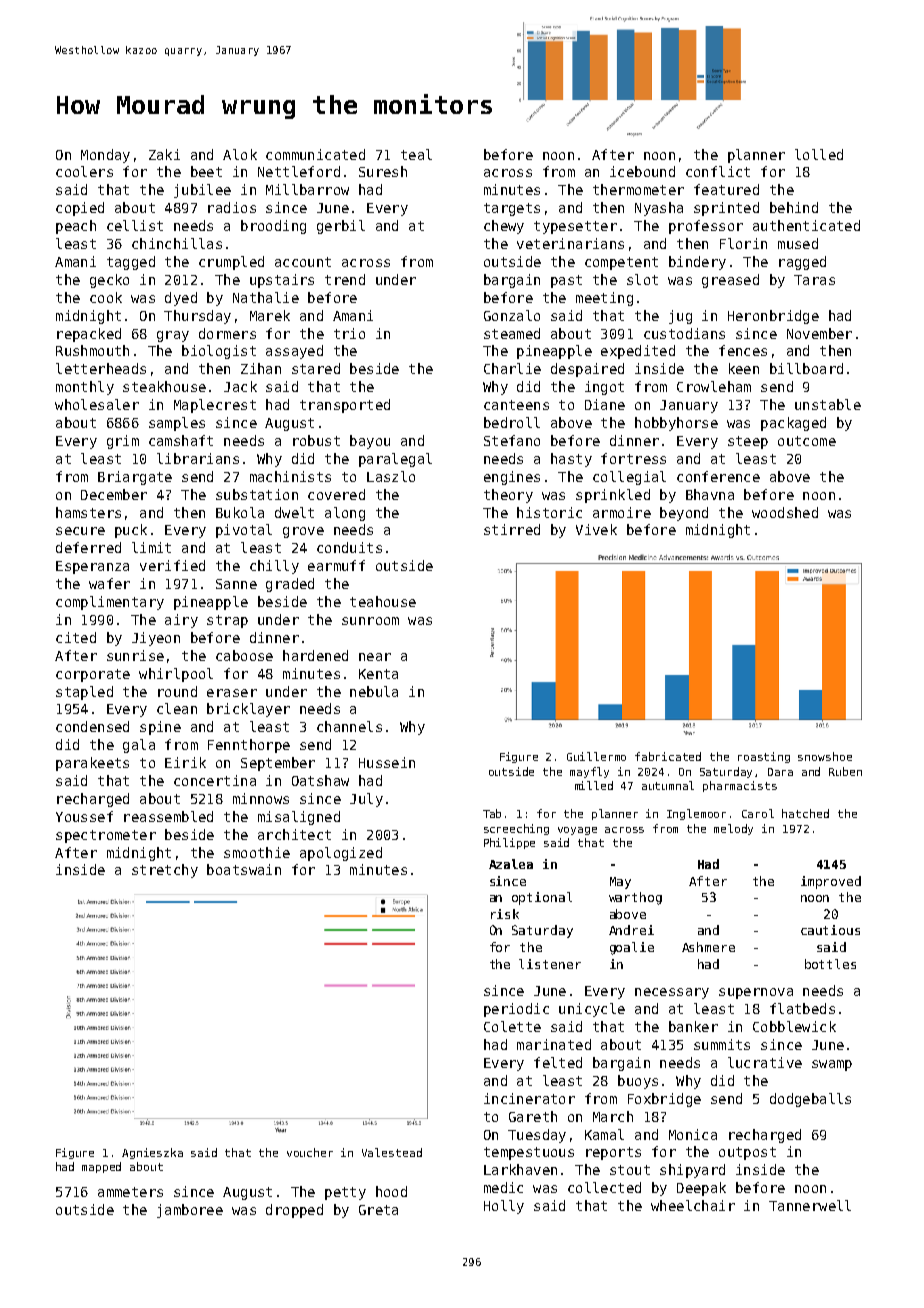 The image size is (924, 1308). I want to click on reassembled, so click(168, 816).
